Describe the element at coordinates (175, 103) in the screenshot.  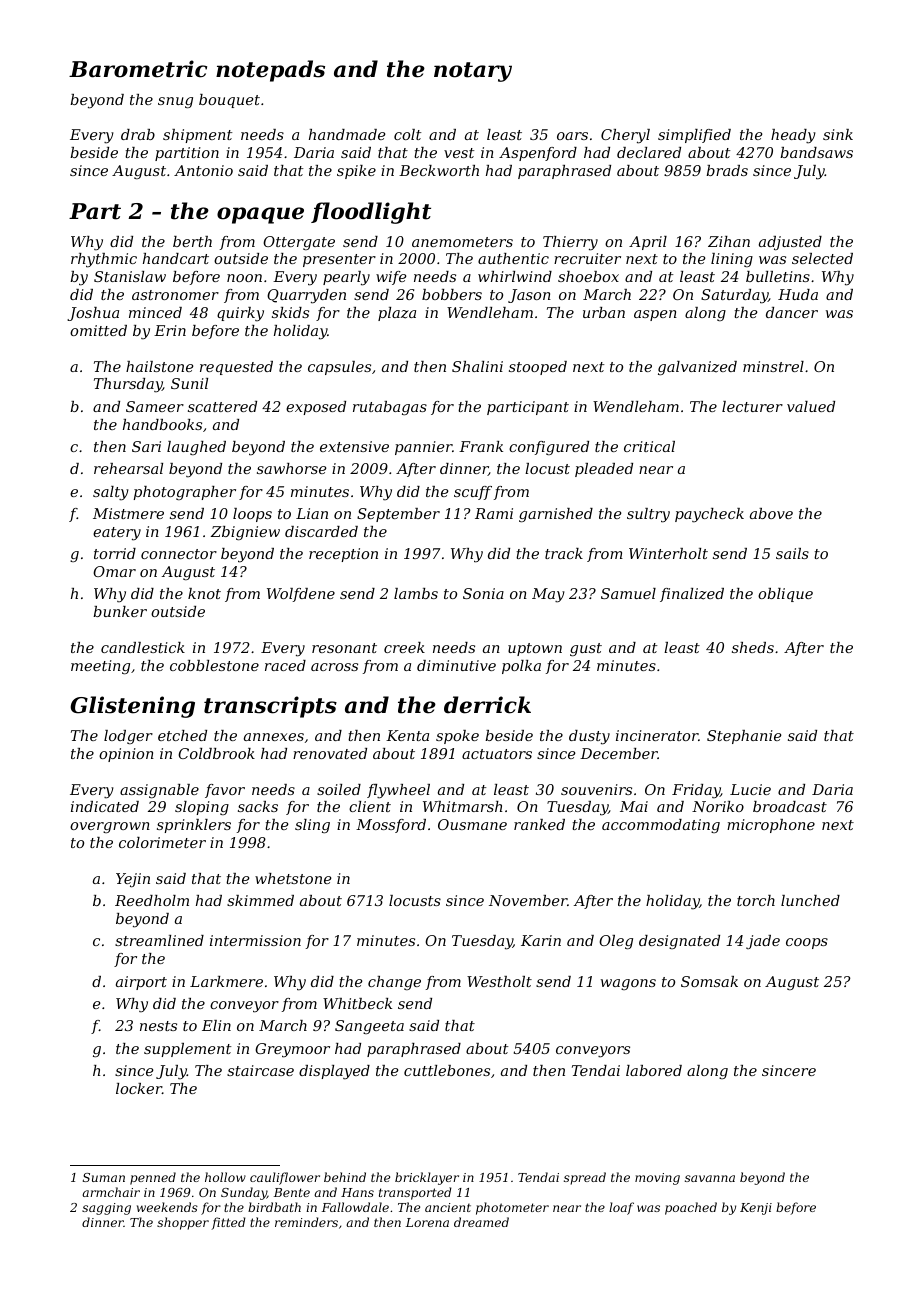
I see `snug` at that location.
